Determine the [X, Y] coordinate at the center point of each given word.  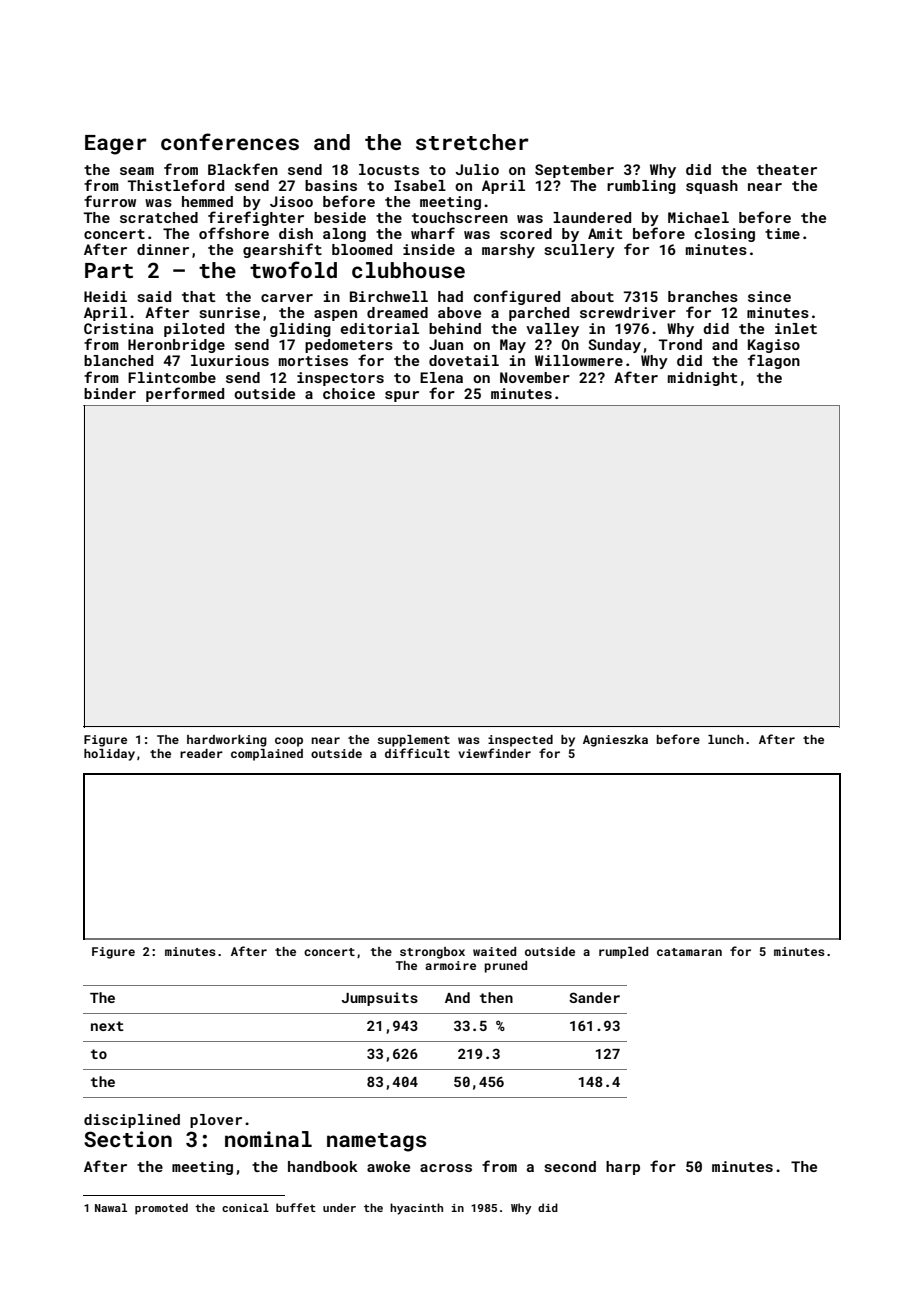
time [782, 233]
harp [623, 1168]
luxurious [230, 360]
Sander [594, 997]
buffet [296, 1207]
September [574, 171]
